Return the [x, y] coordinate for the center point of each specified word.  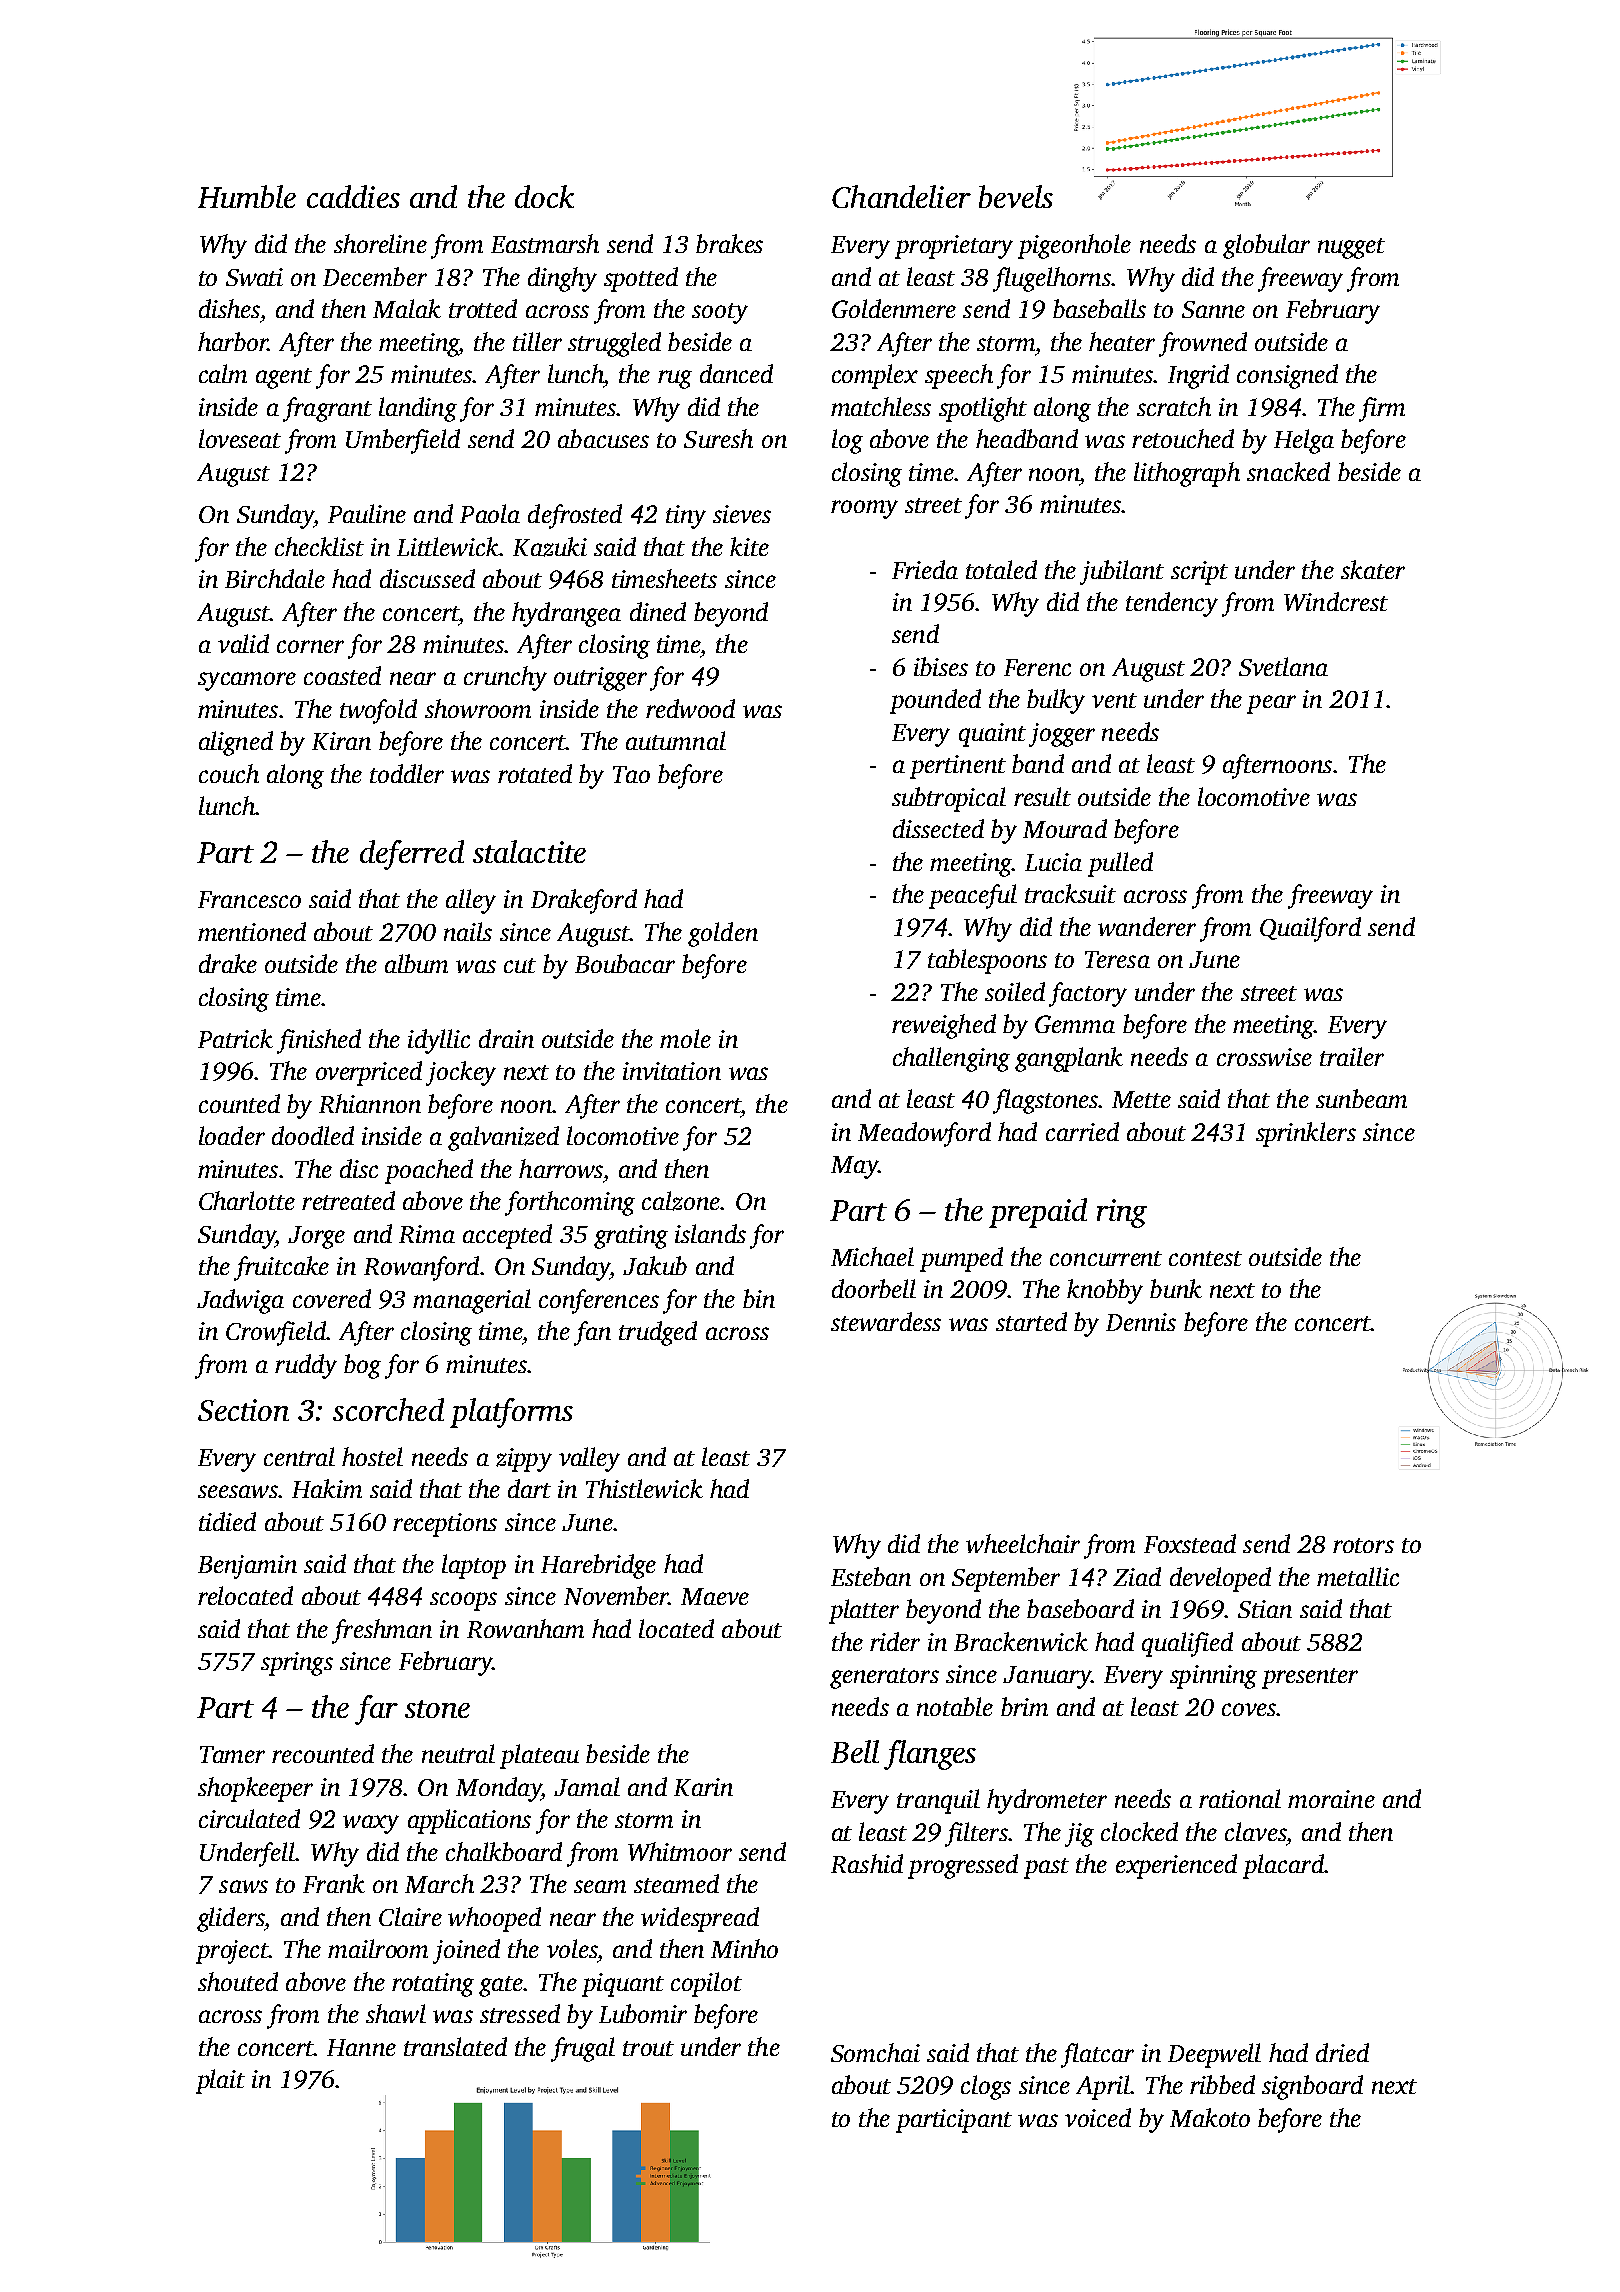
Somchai [875, 2052]
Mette [1141, 1099]
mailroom [378, 1948]
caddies [353, 196]
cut [520, 965]
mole [685, 1038]
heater [1122, 341]
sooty [720, 313]
